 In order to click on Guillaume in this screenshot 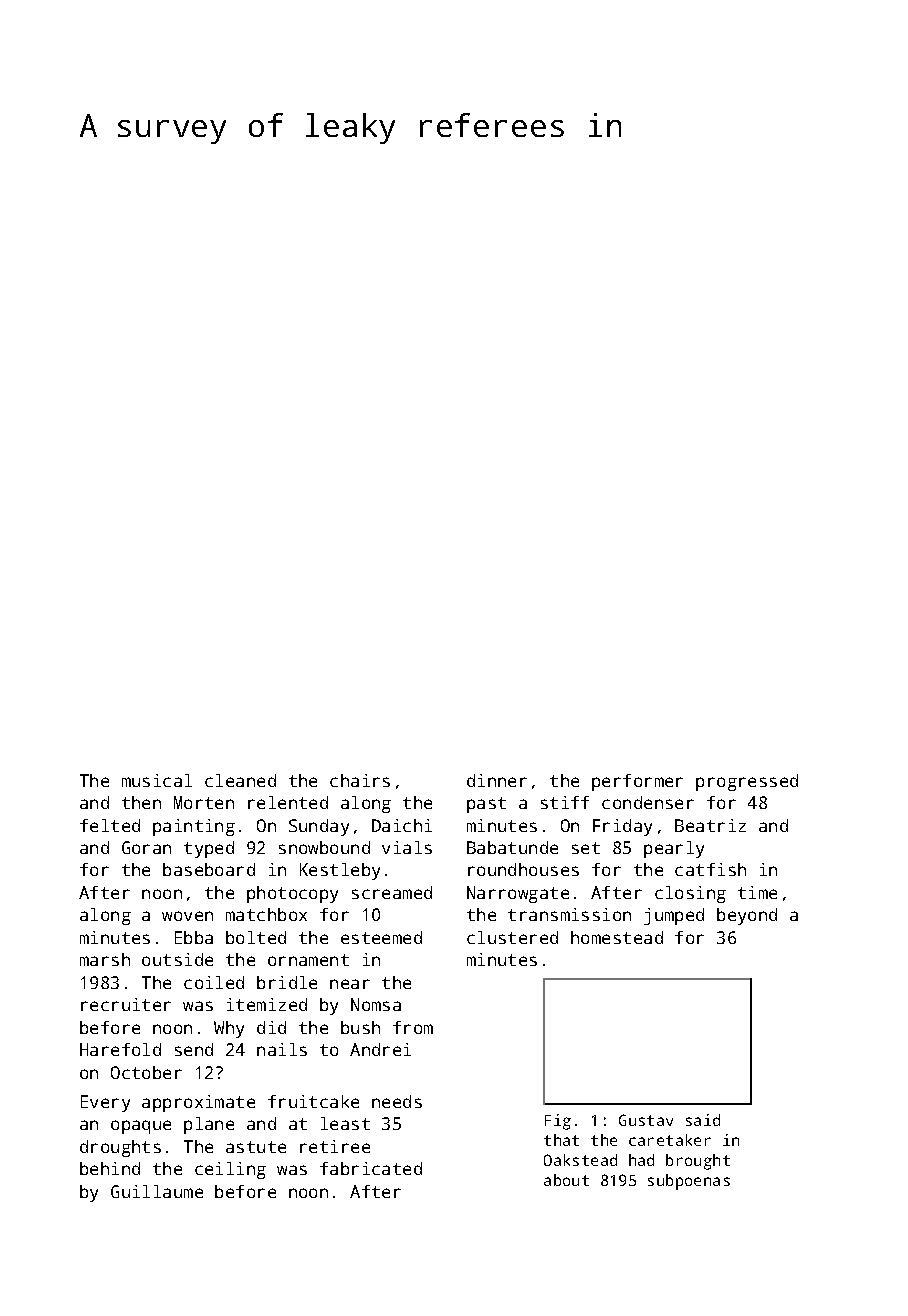, I will do `click(157, 1191)`.
